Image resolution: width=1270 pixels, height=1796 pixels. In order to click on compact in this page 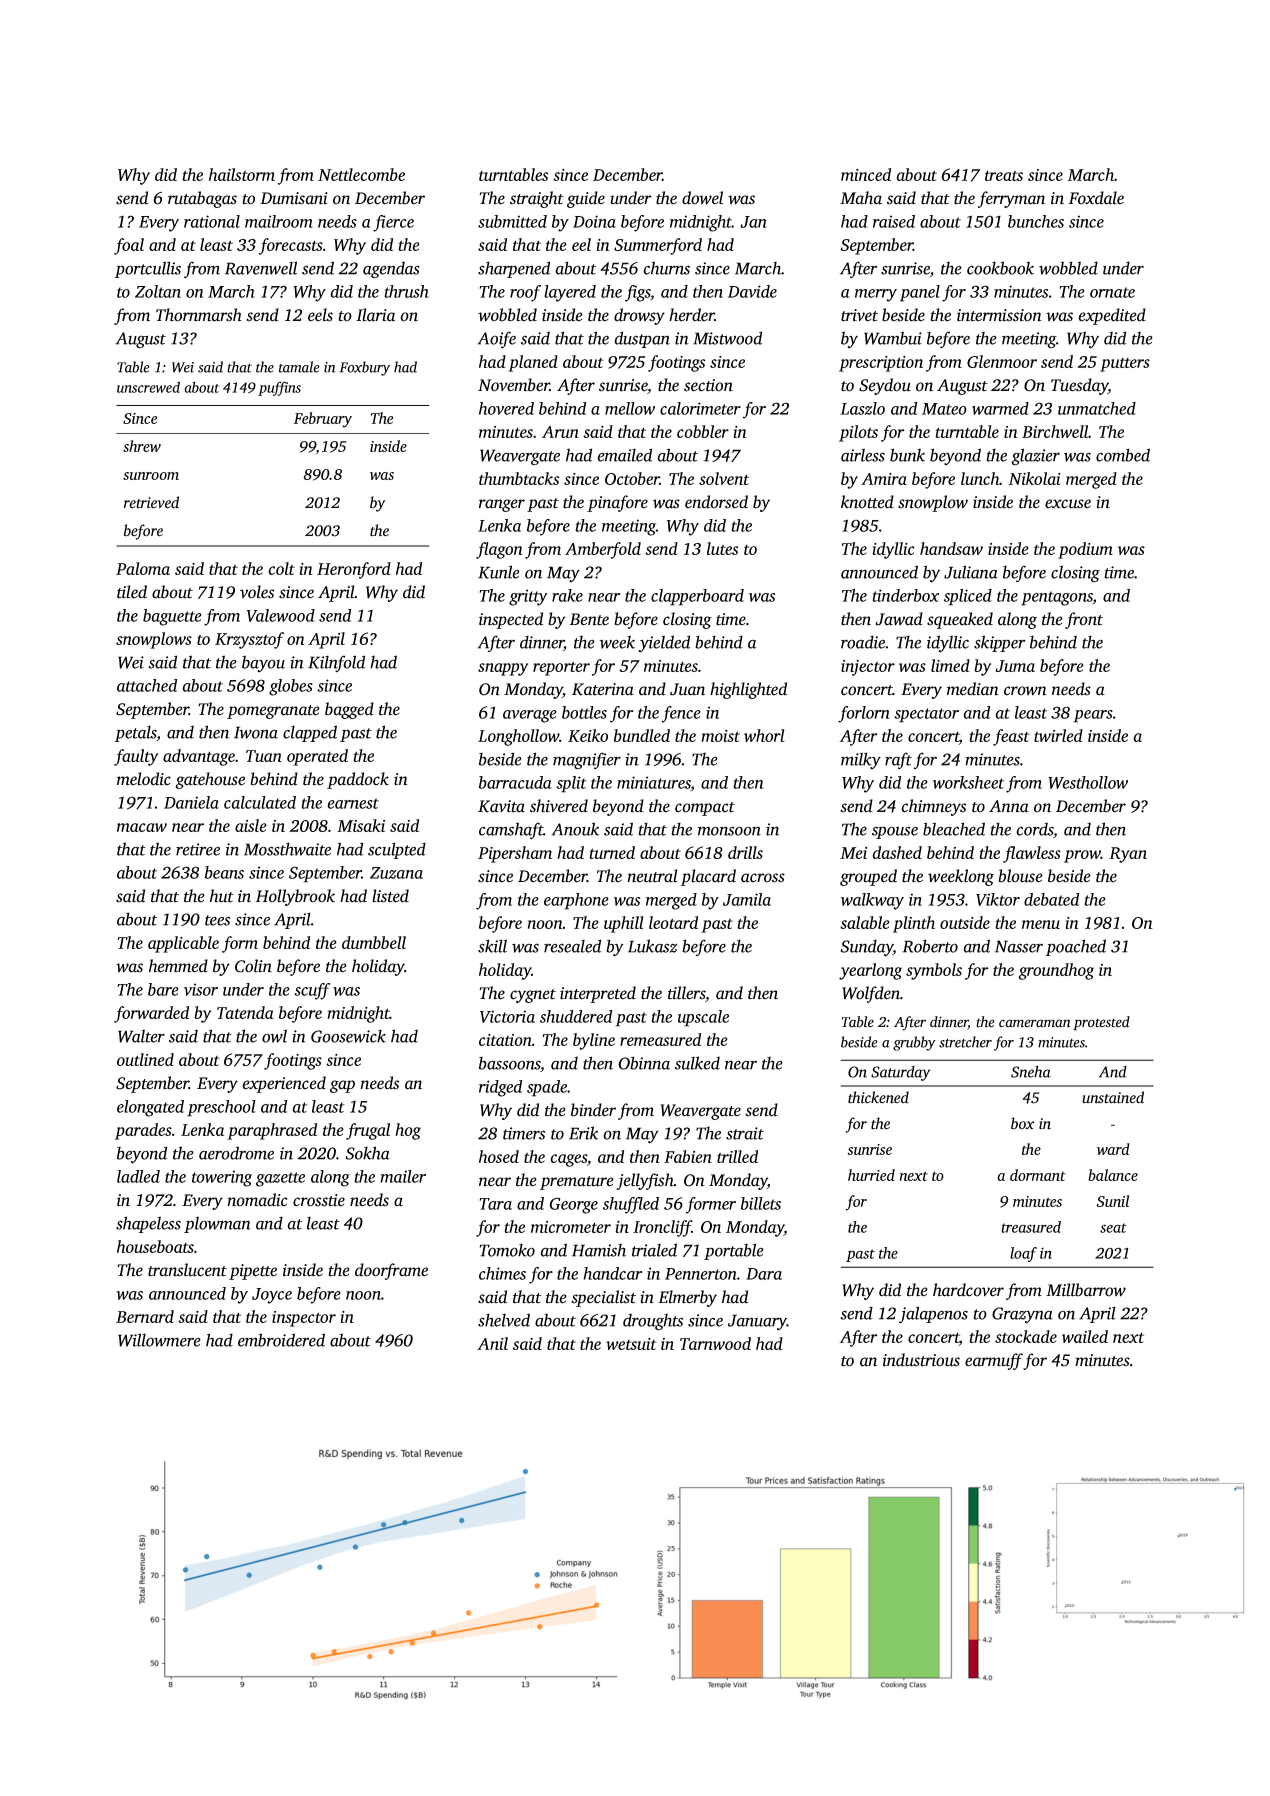, I will do `click(705, 809)`.
